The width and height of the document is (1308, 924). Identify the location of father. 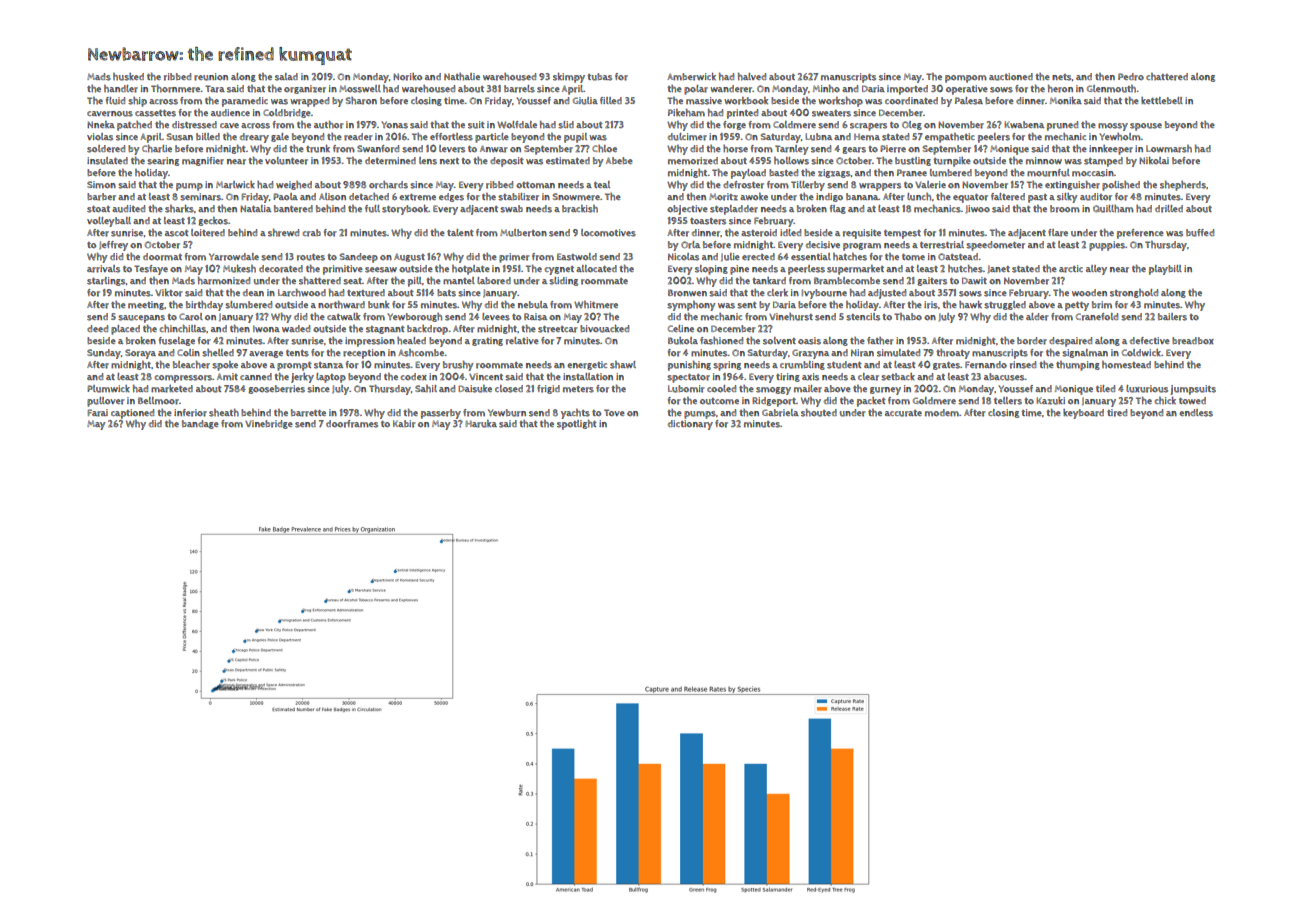
(880, 341).
